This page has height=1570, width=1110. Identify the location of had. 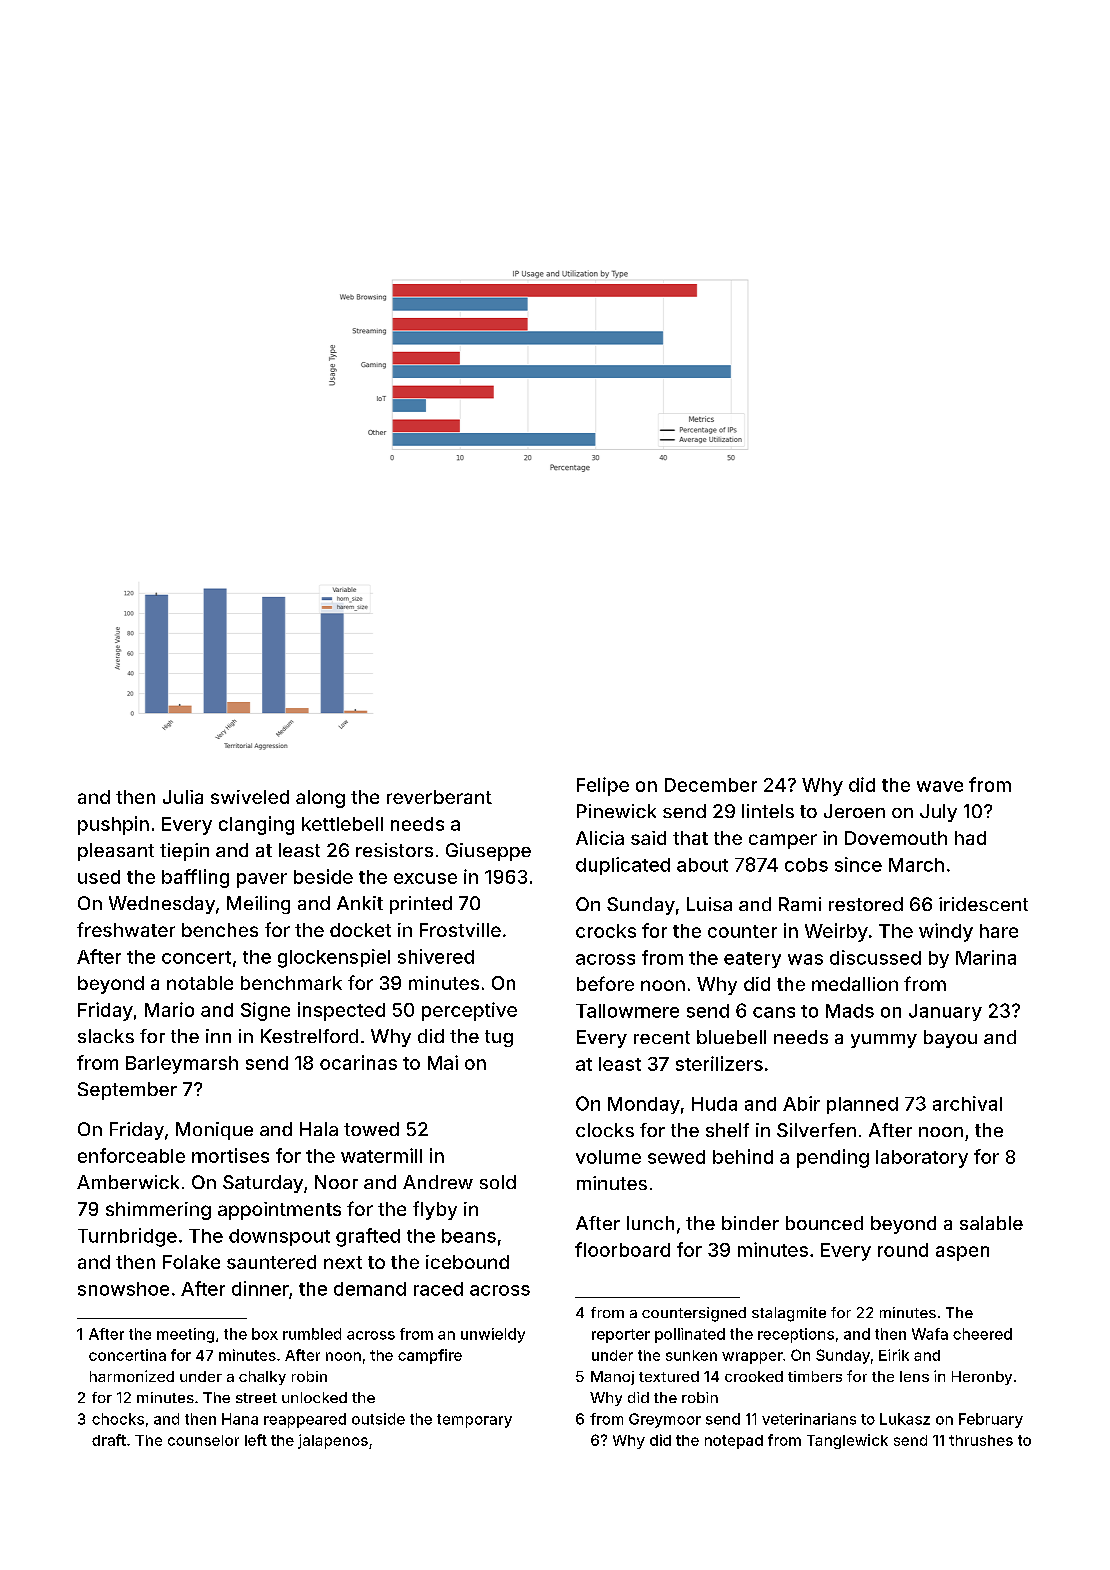
(970, 838).
